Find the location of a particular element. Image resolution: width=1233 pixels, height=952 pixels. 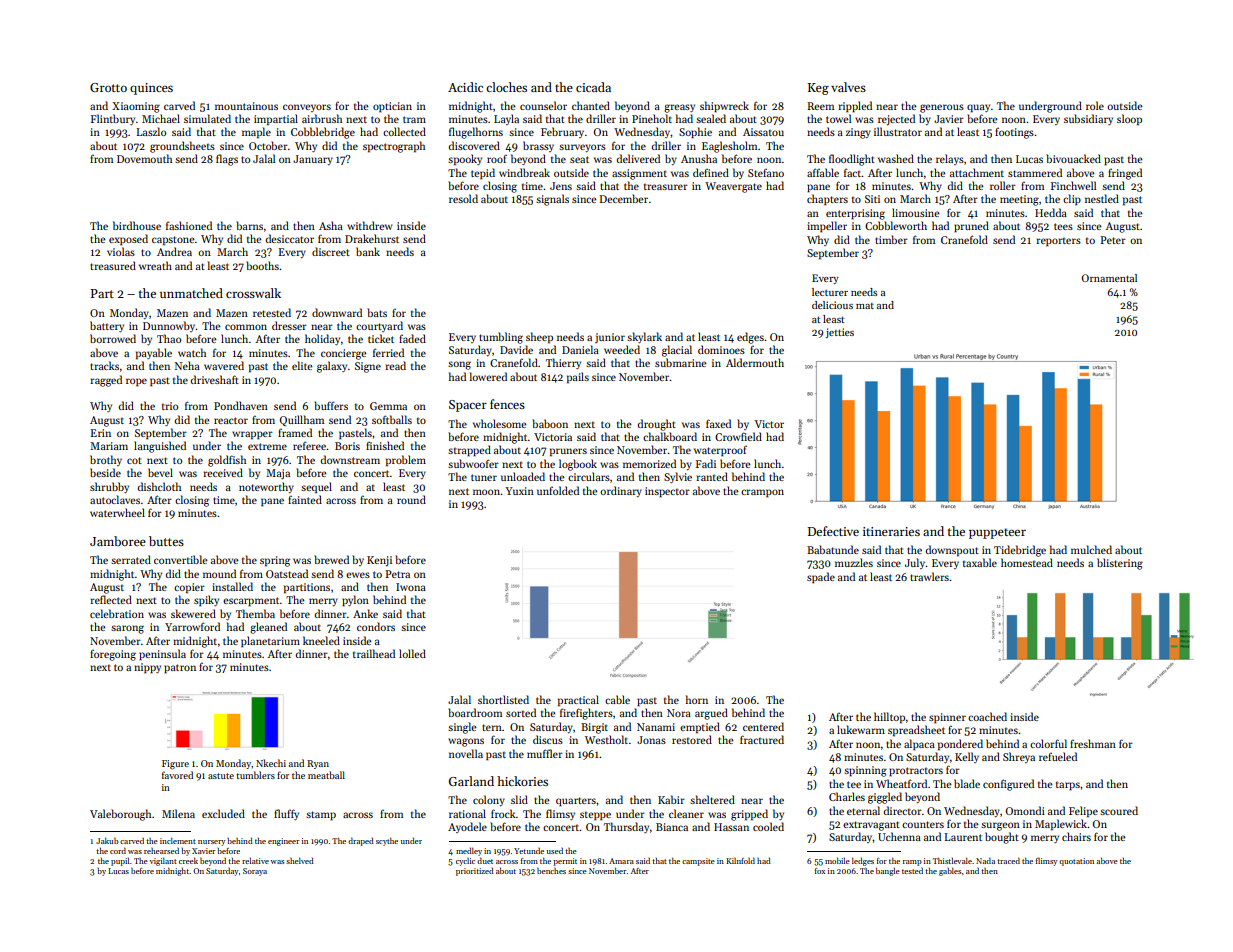

trawlers is located at coordinates (930, 576).
